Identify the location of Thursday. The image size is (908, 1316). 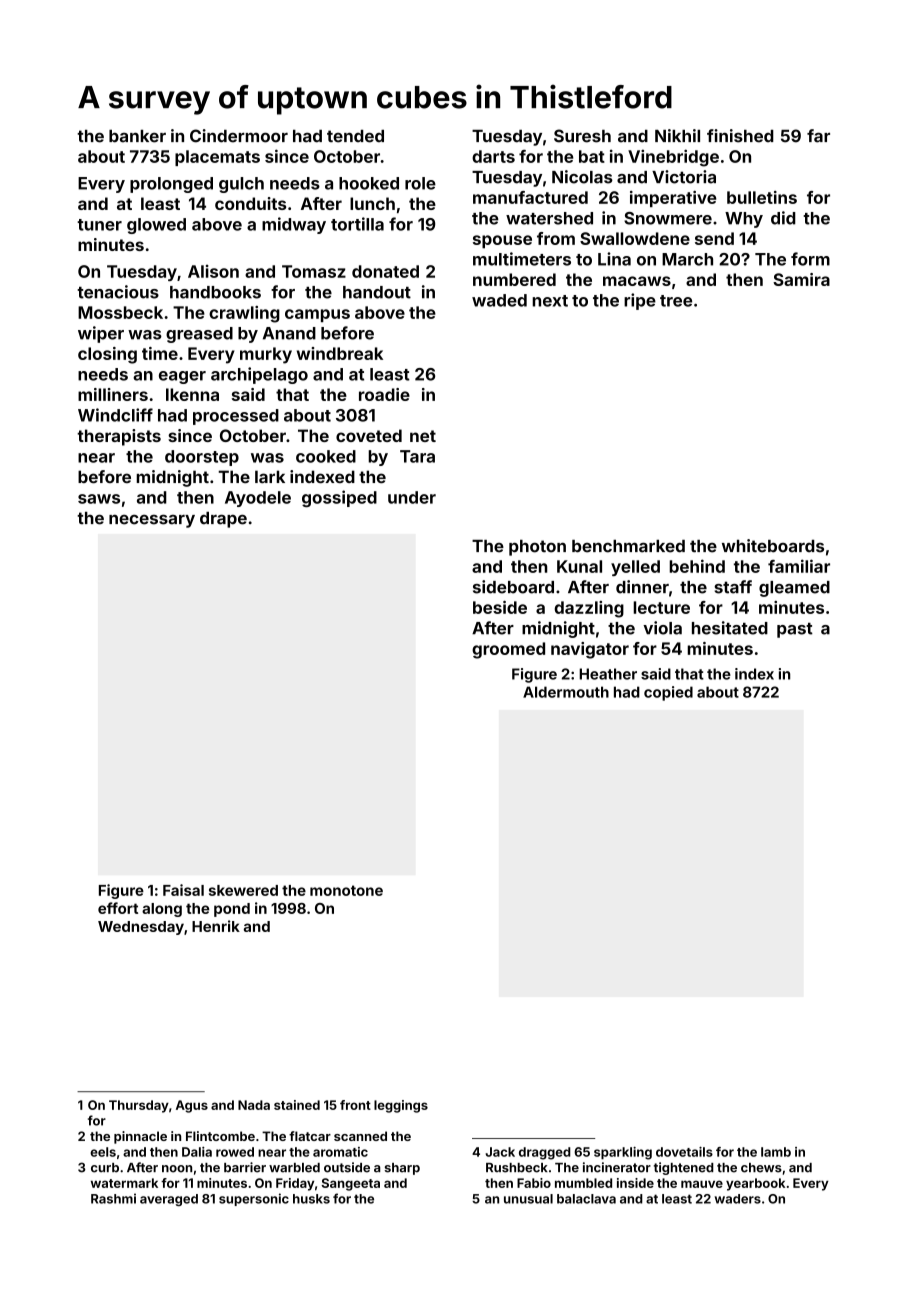
(139, 1106).
